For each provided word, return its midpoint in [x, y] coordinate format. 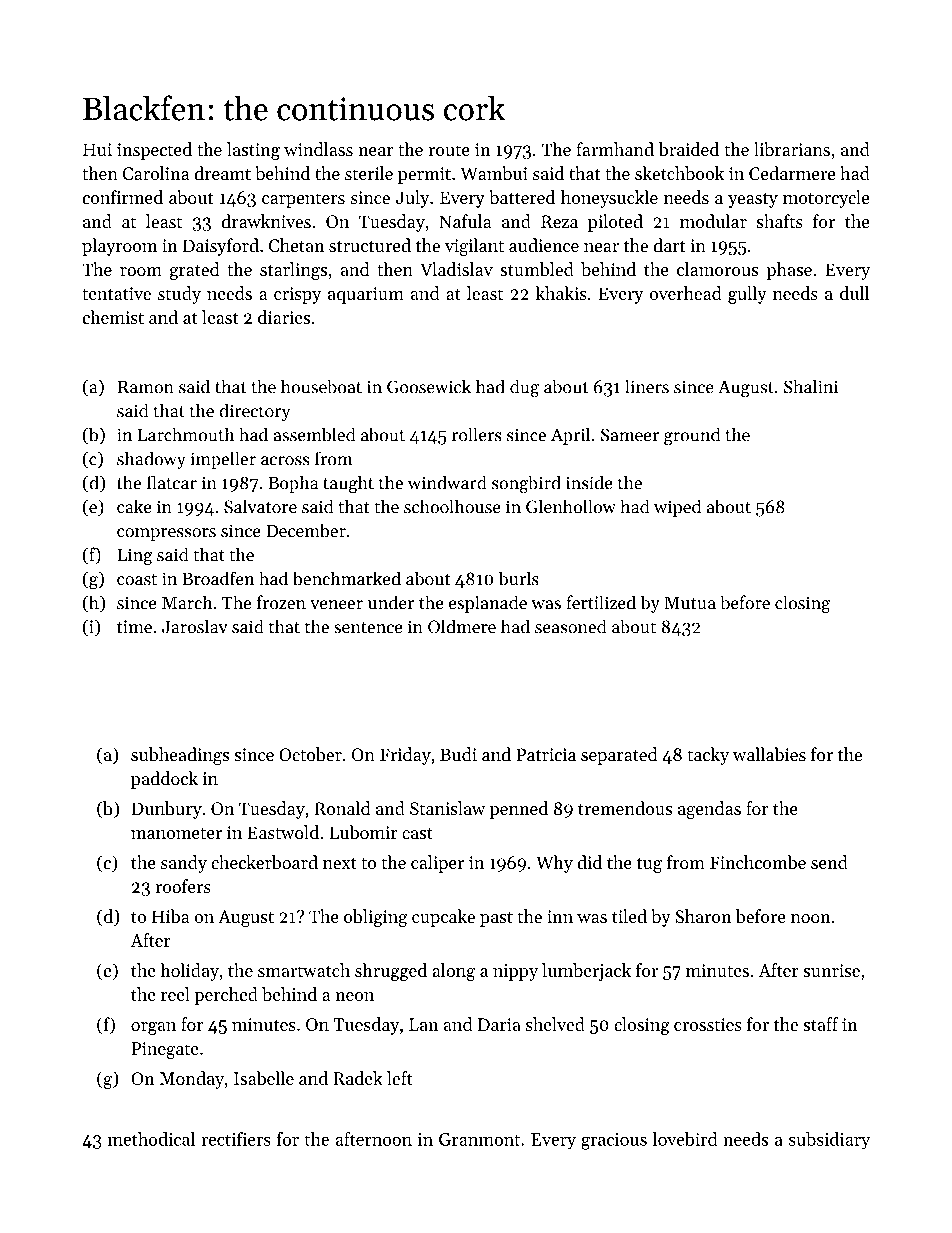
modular [713, 221]
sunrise [831, 970]
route [449, 150]
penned [519, 810]
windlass [318, 149]
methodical [151, 1139]
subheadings [180, 756]
